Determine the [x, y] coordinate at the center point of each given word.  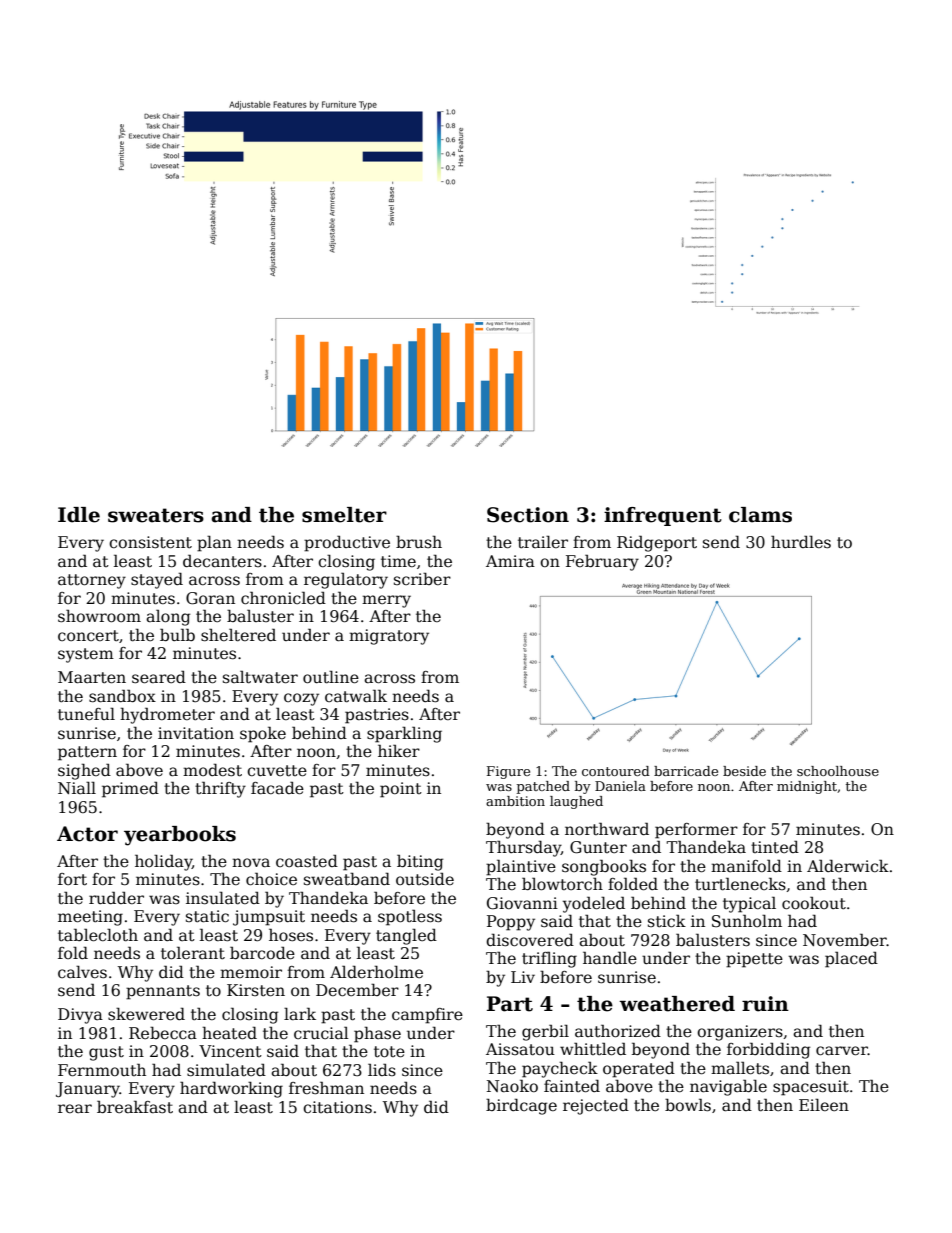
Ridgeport [657, 543]
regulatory [346, 580]
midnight [807, 787]
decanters [222, 561]
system [86, 655]
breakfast [135, 1107]
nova [251, 862]
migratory [389, 637]
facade [277, 788]
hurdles [801, 542]
